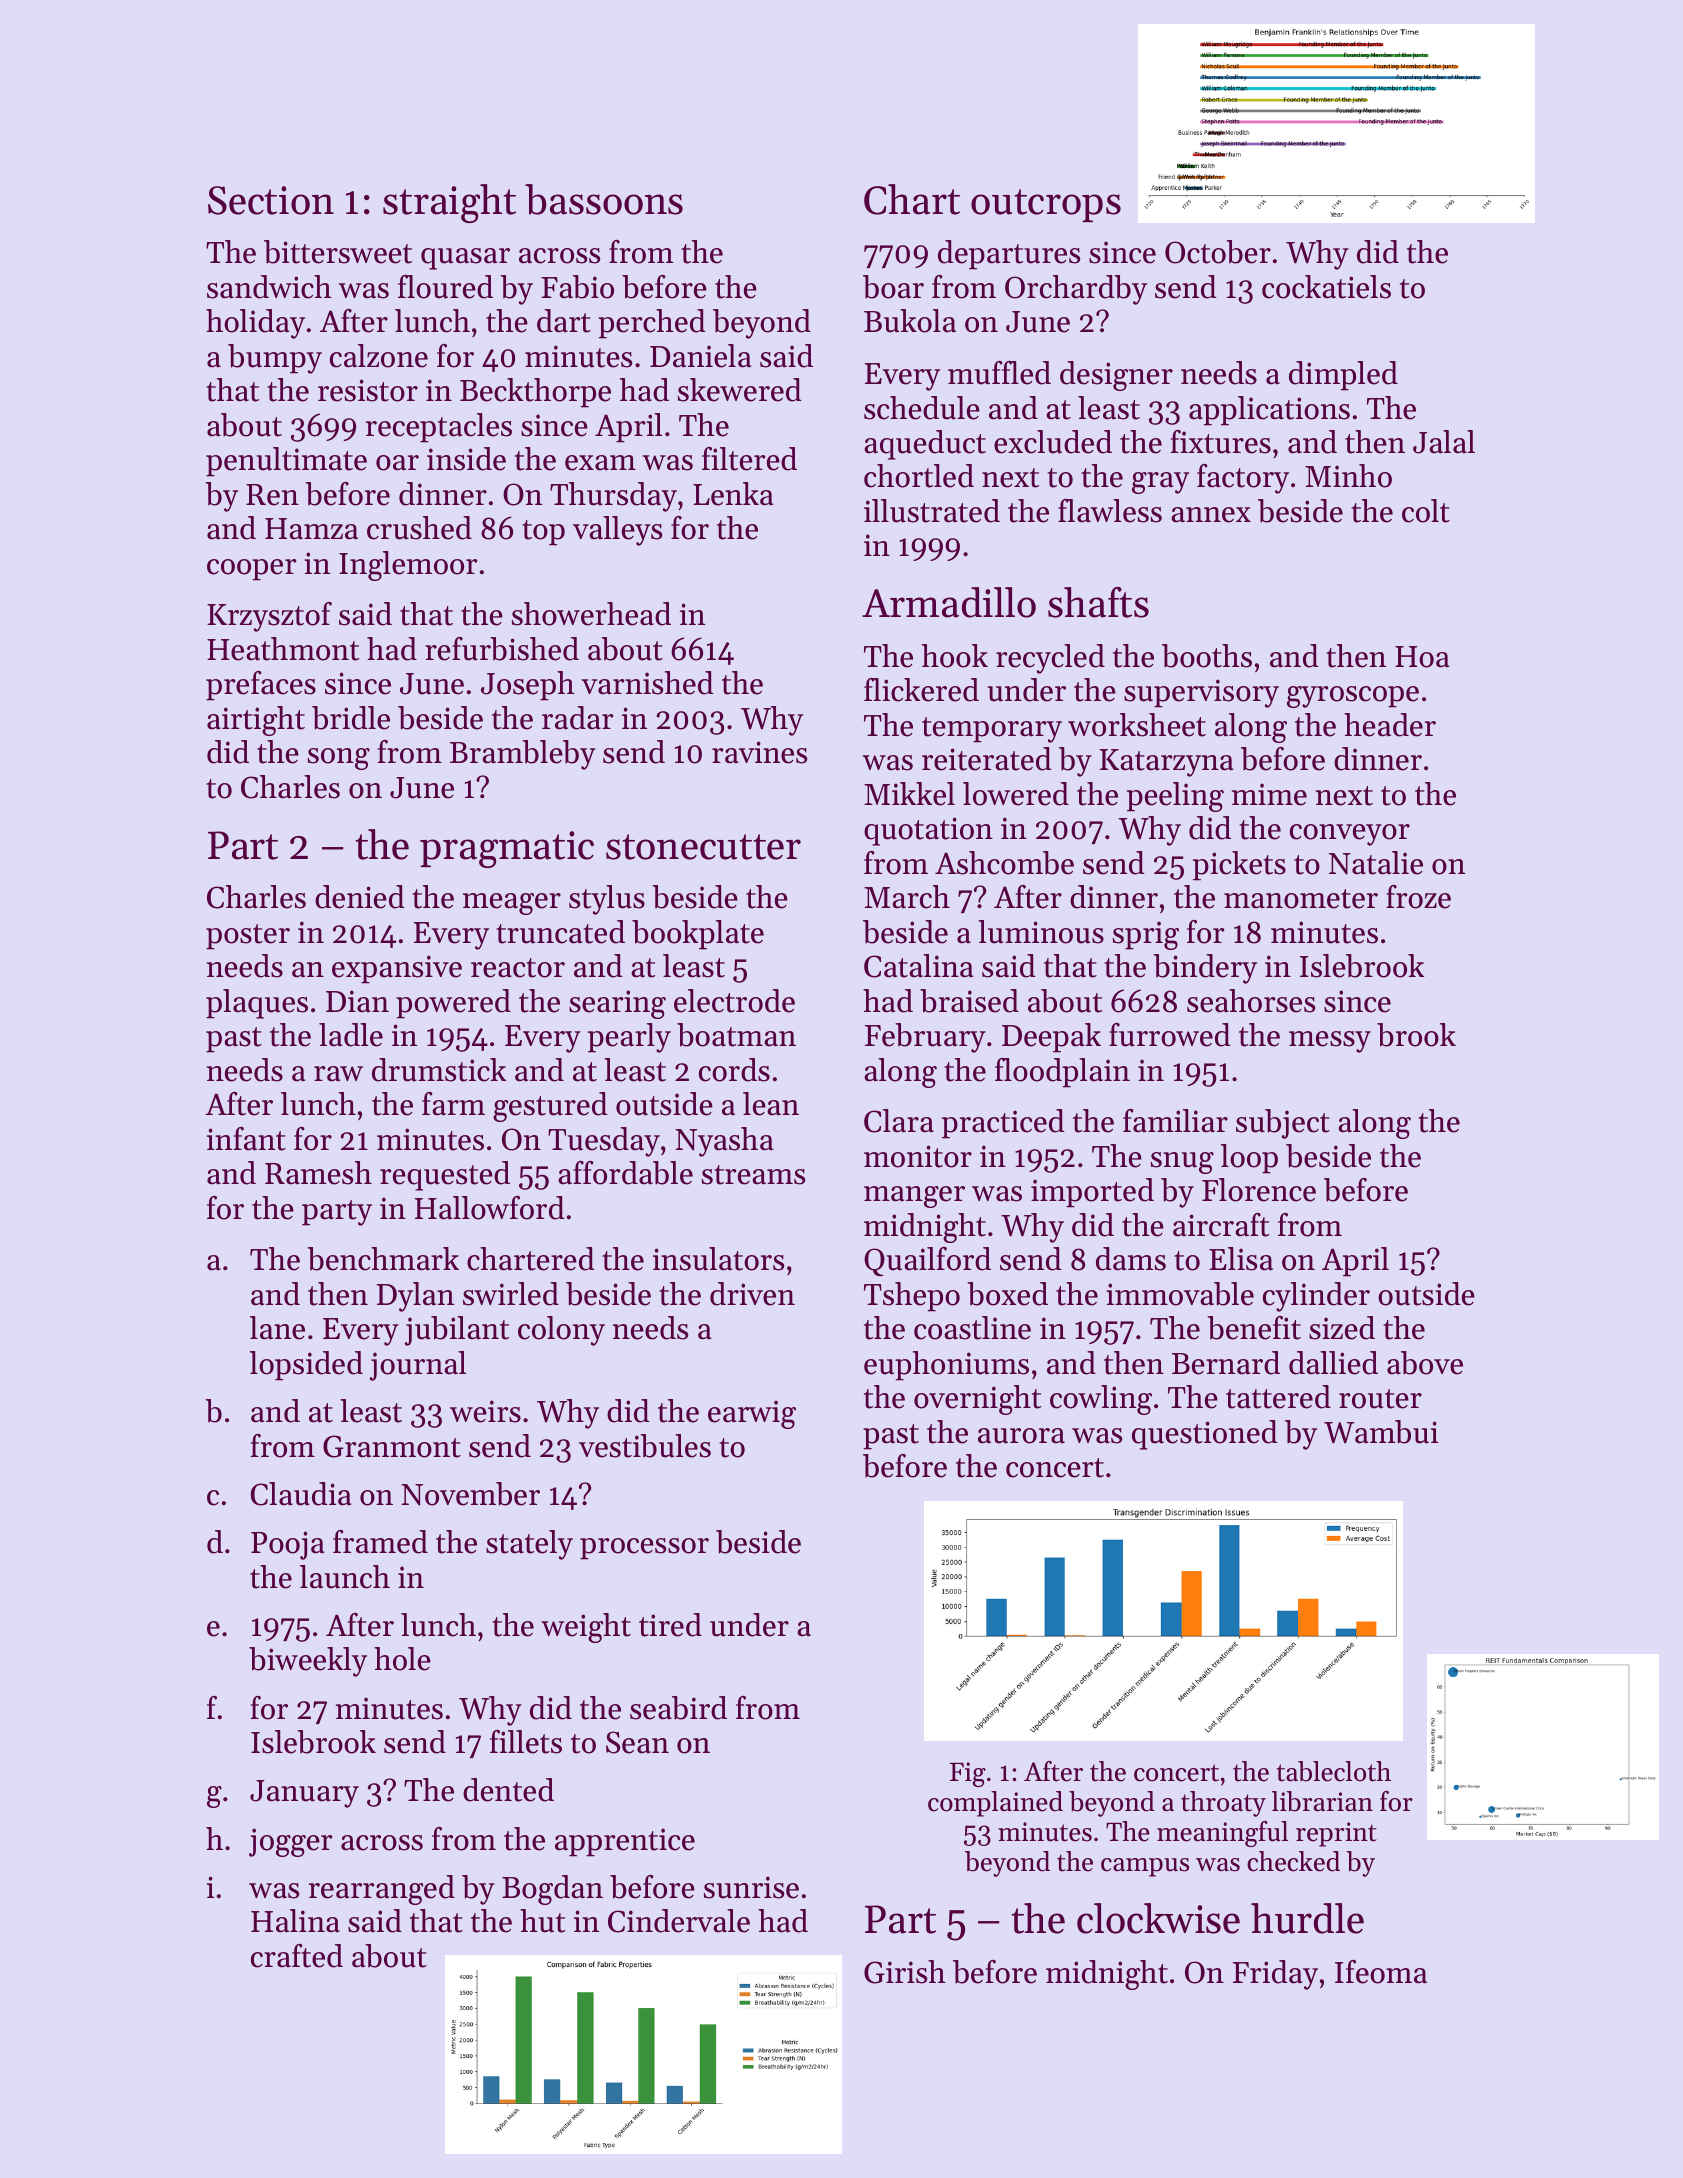 The width and height of the page is (1683, 2178). Describe the element at coordinates (969, 1001) in the page. I see `braised` at that location.
